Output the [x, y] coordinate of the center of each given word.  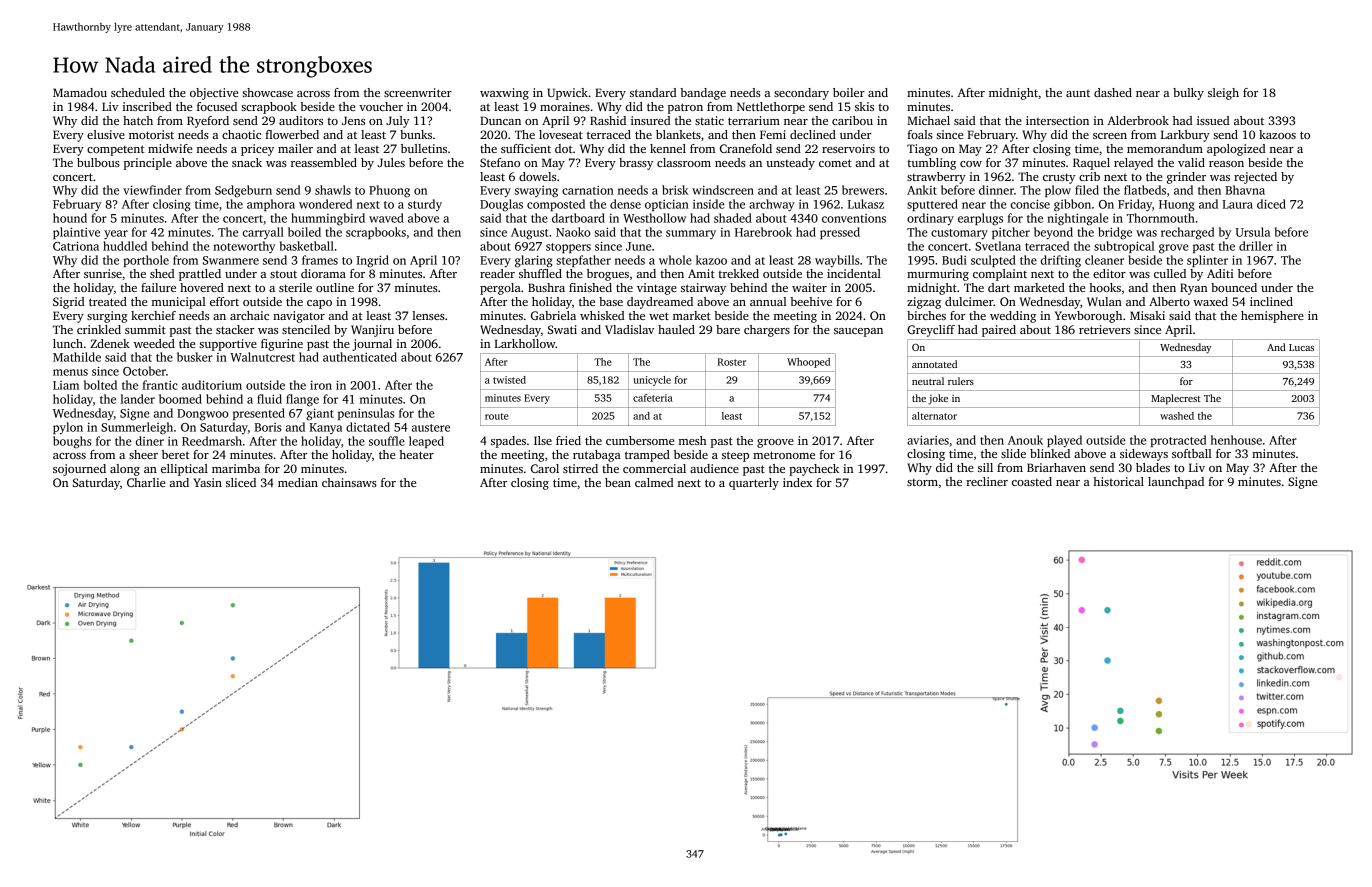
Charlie [146, 482]
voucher [381, 106]
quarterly [754, 484]
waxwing [504, 94]
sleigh [1223, 94]
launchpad [1176, 483]
